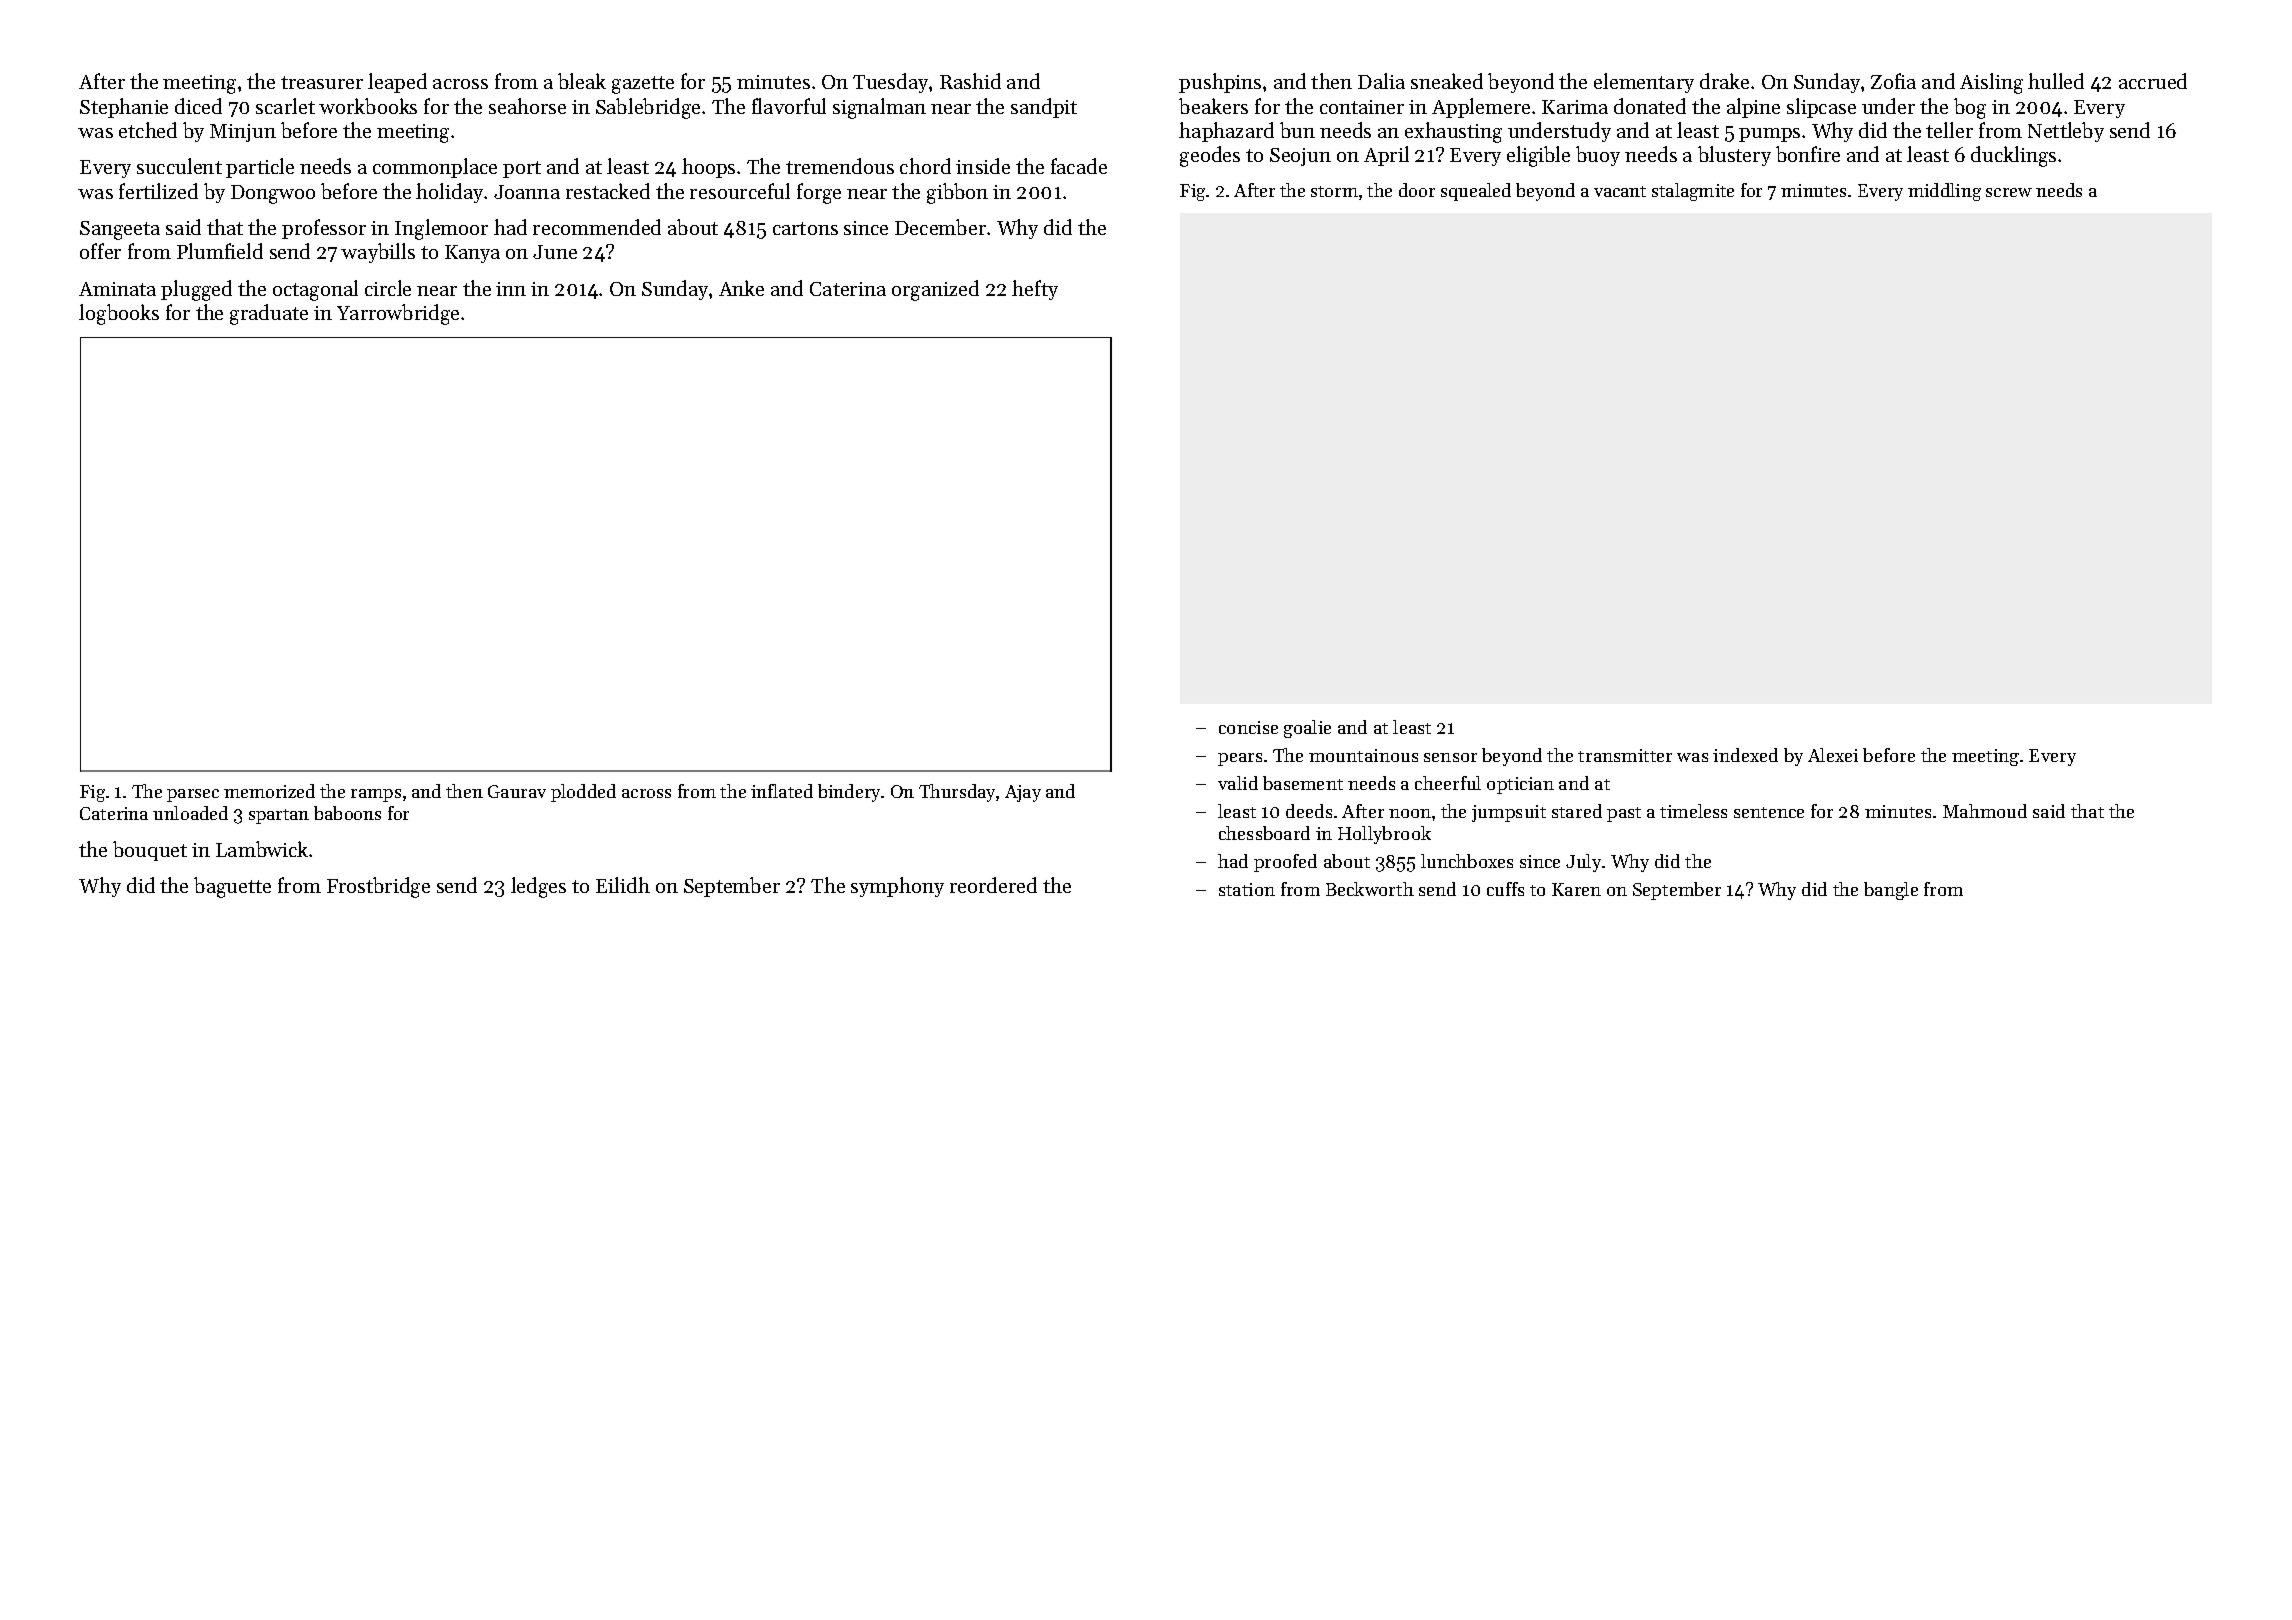 The height and width of the image is (1620, 2292). What do you see at coordinates (935, 290) in the image?
I see `organized` at bounding box center [935, 290].
